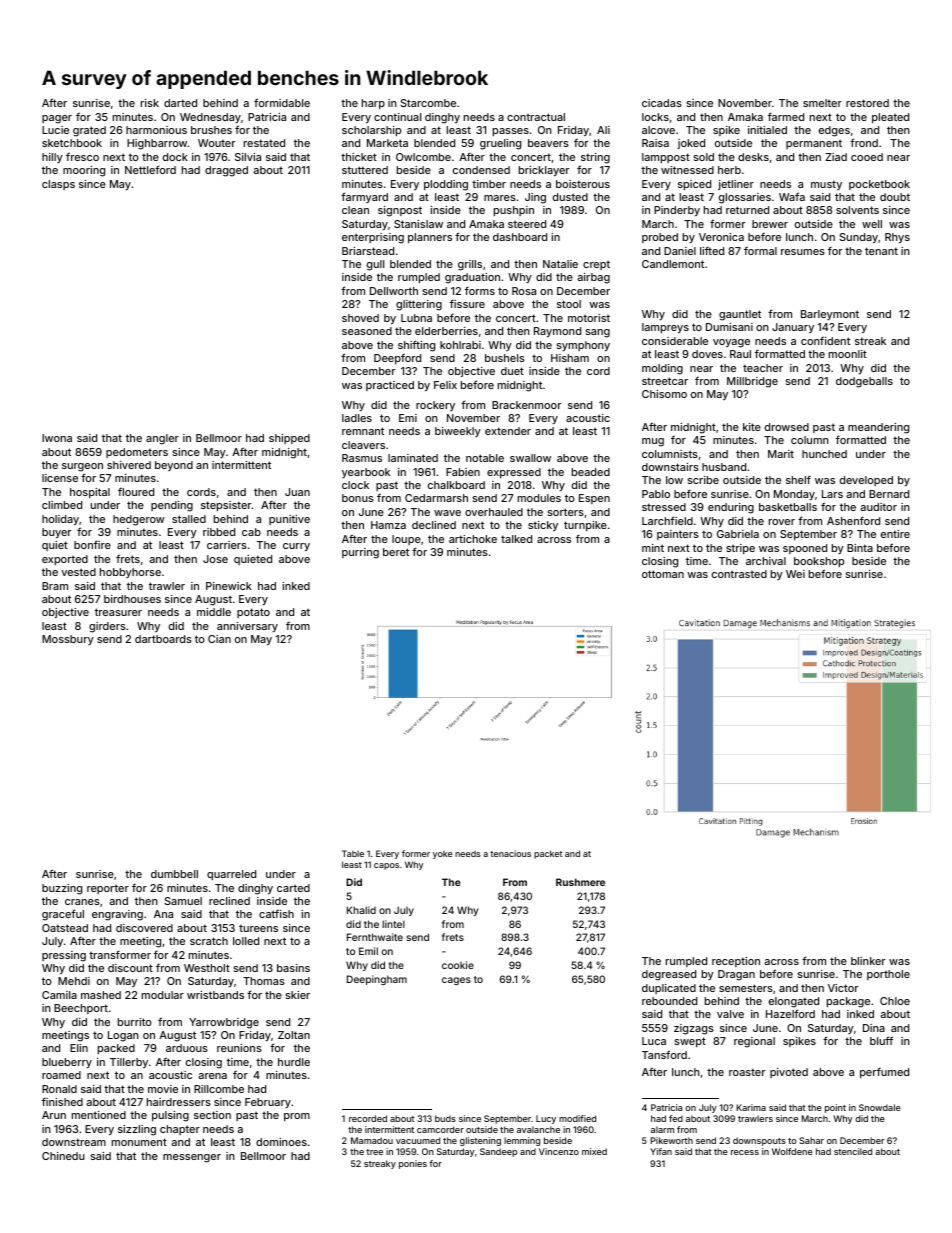  I want to click on buzzing, so click(62, 889).
